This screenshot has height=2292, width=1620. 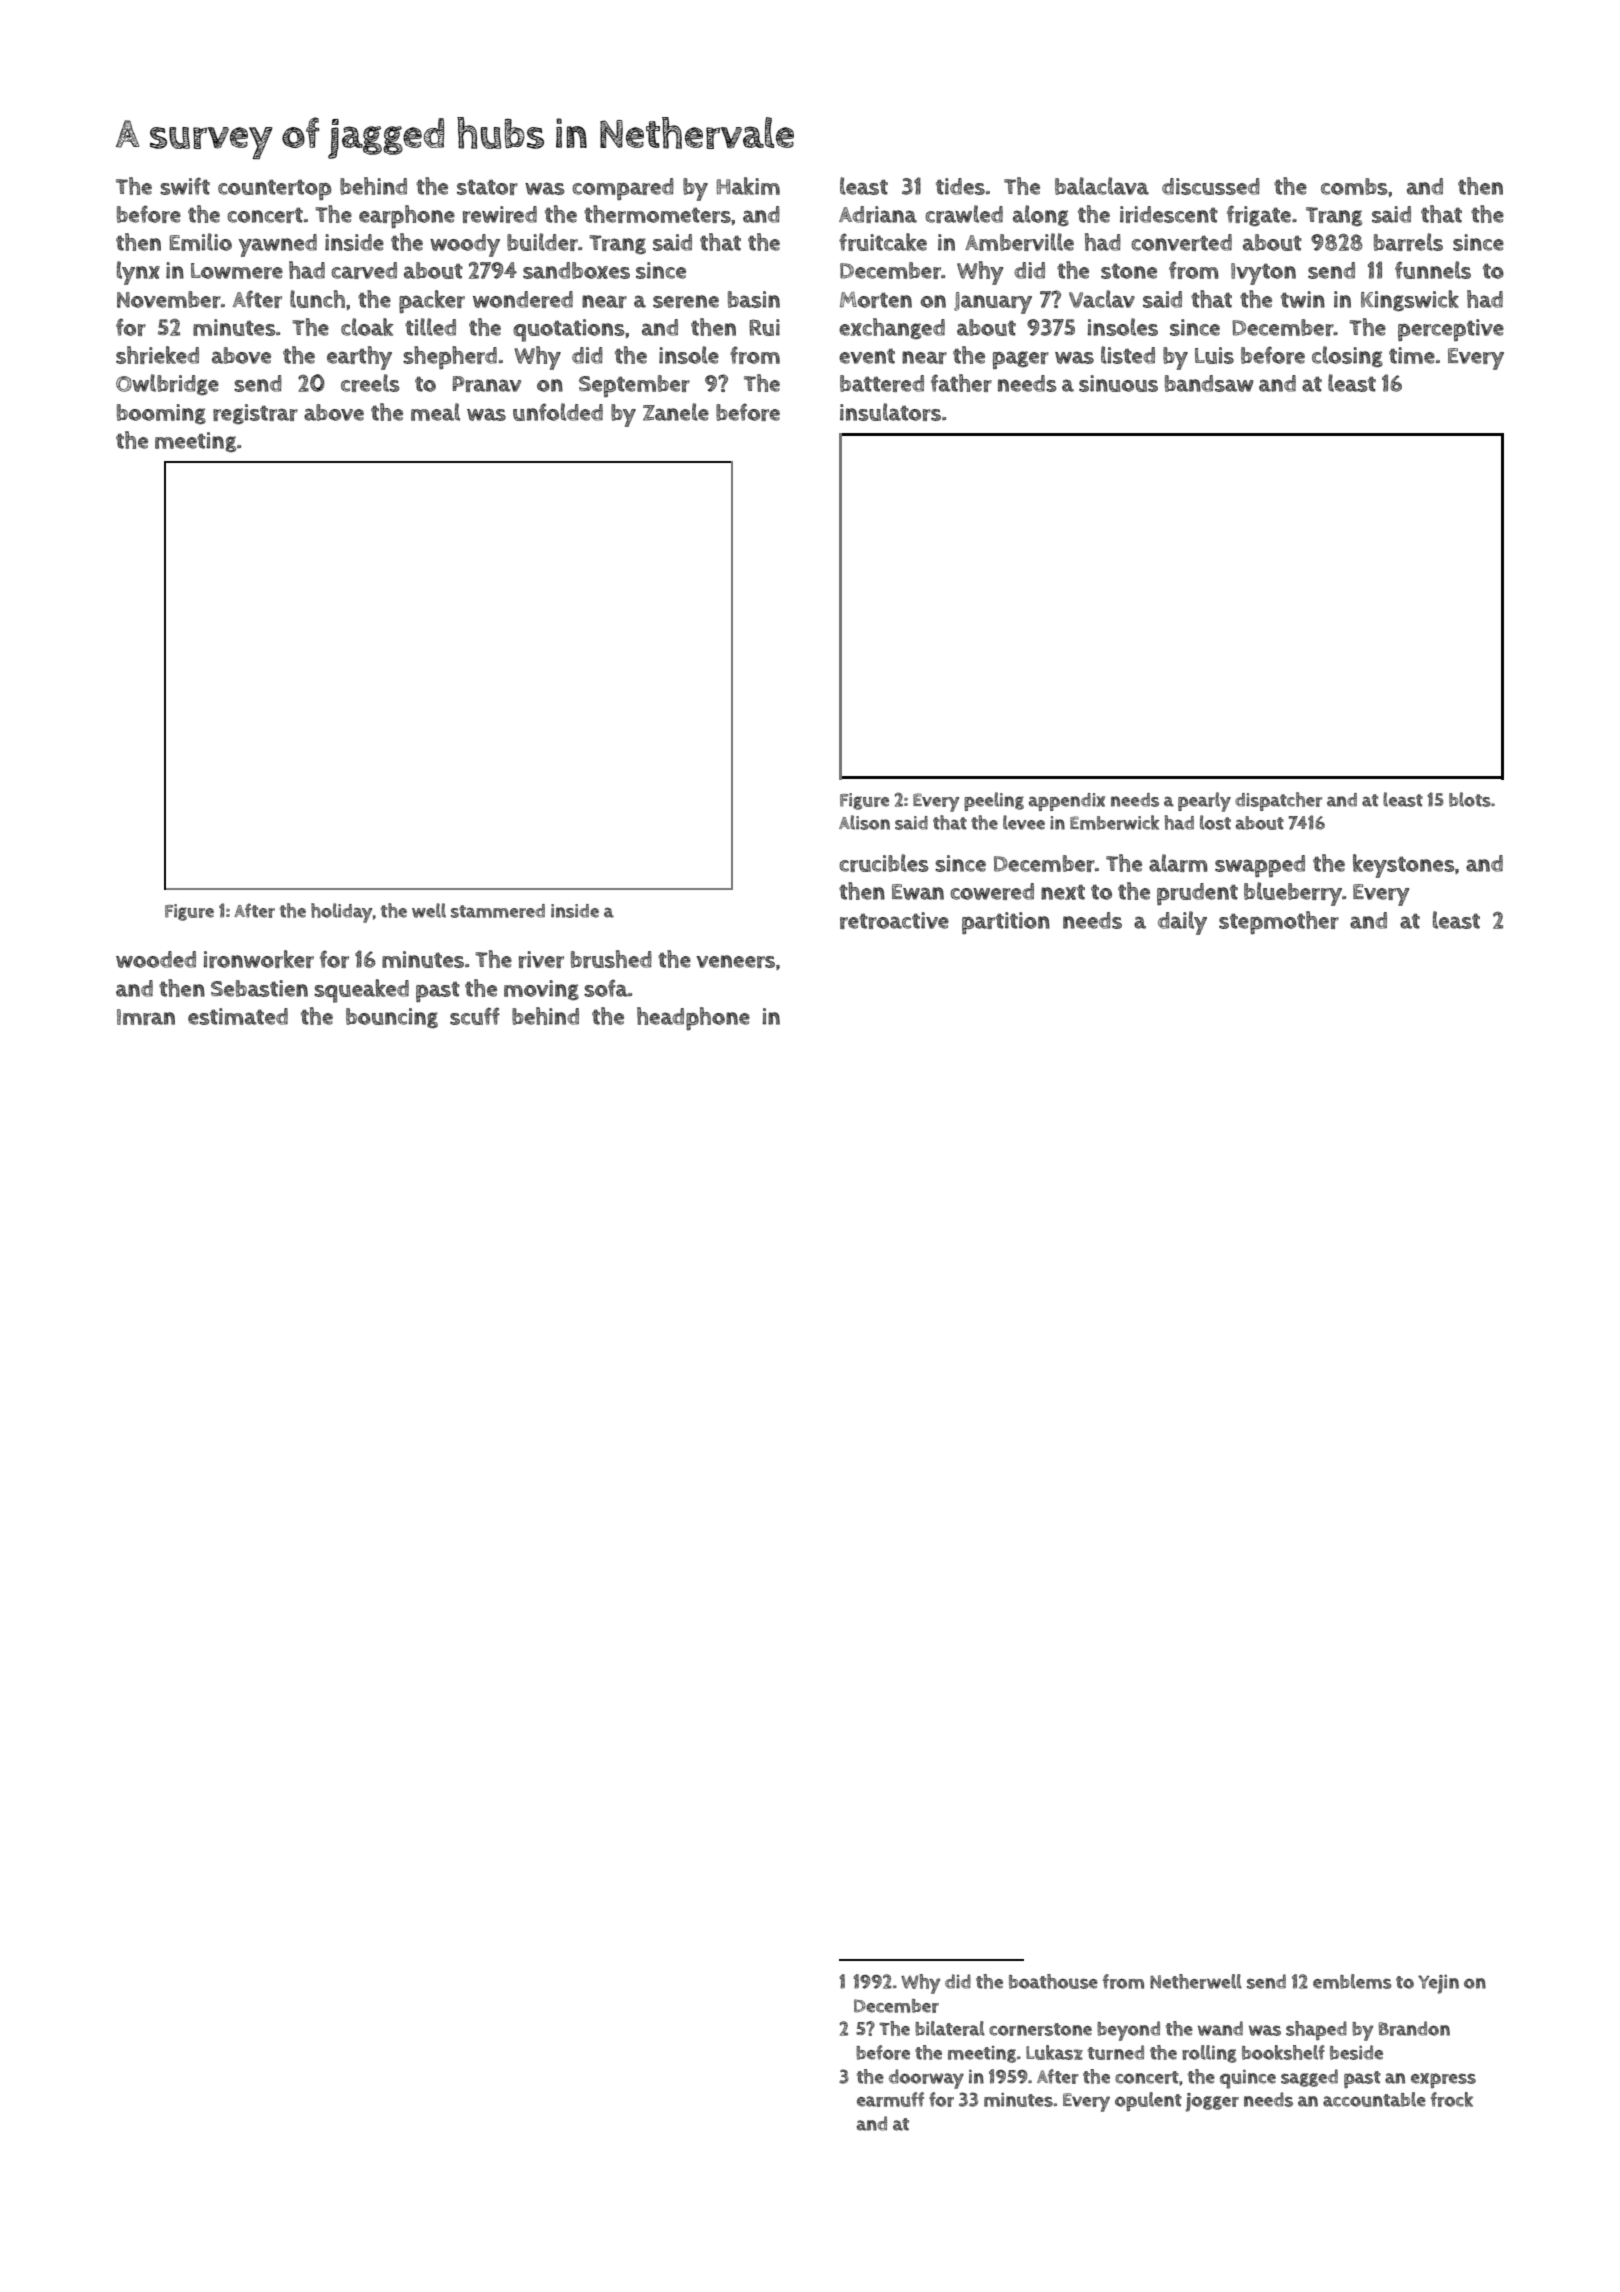 I want to click on boathouse, so click(x=1053, y=1981).
